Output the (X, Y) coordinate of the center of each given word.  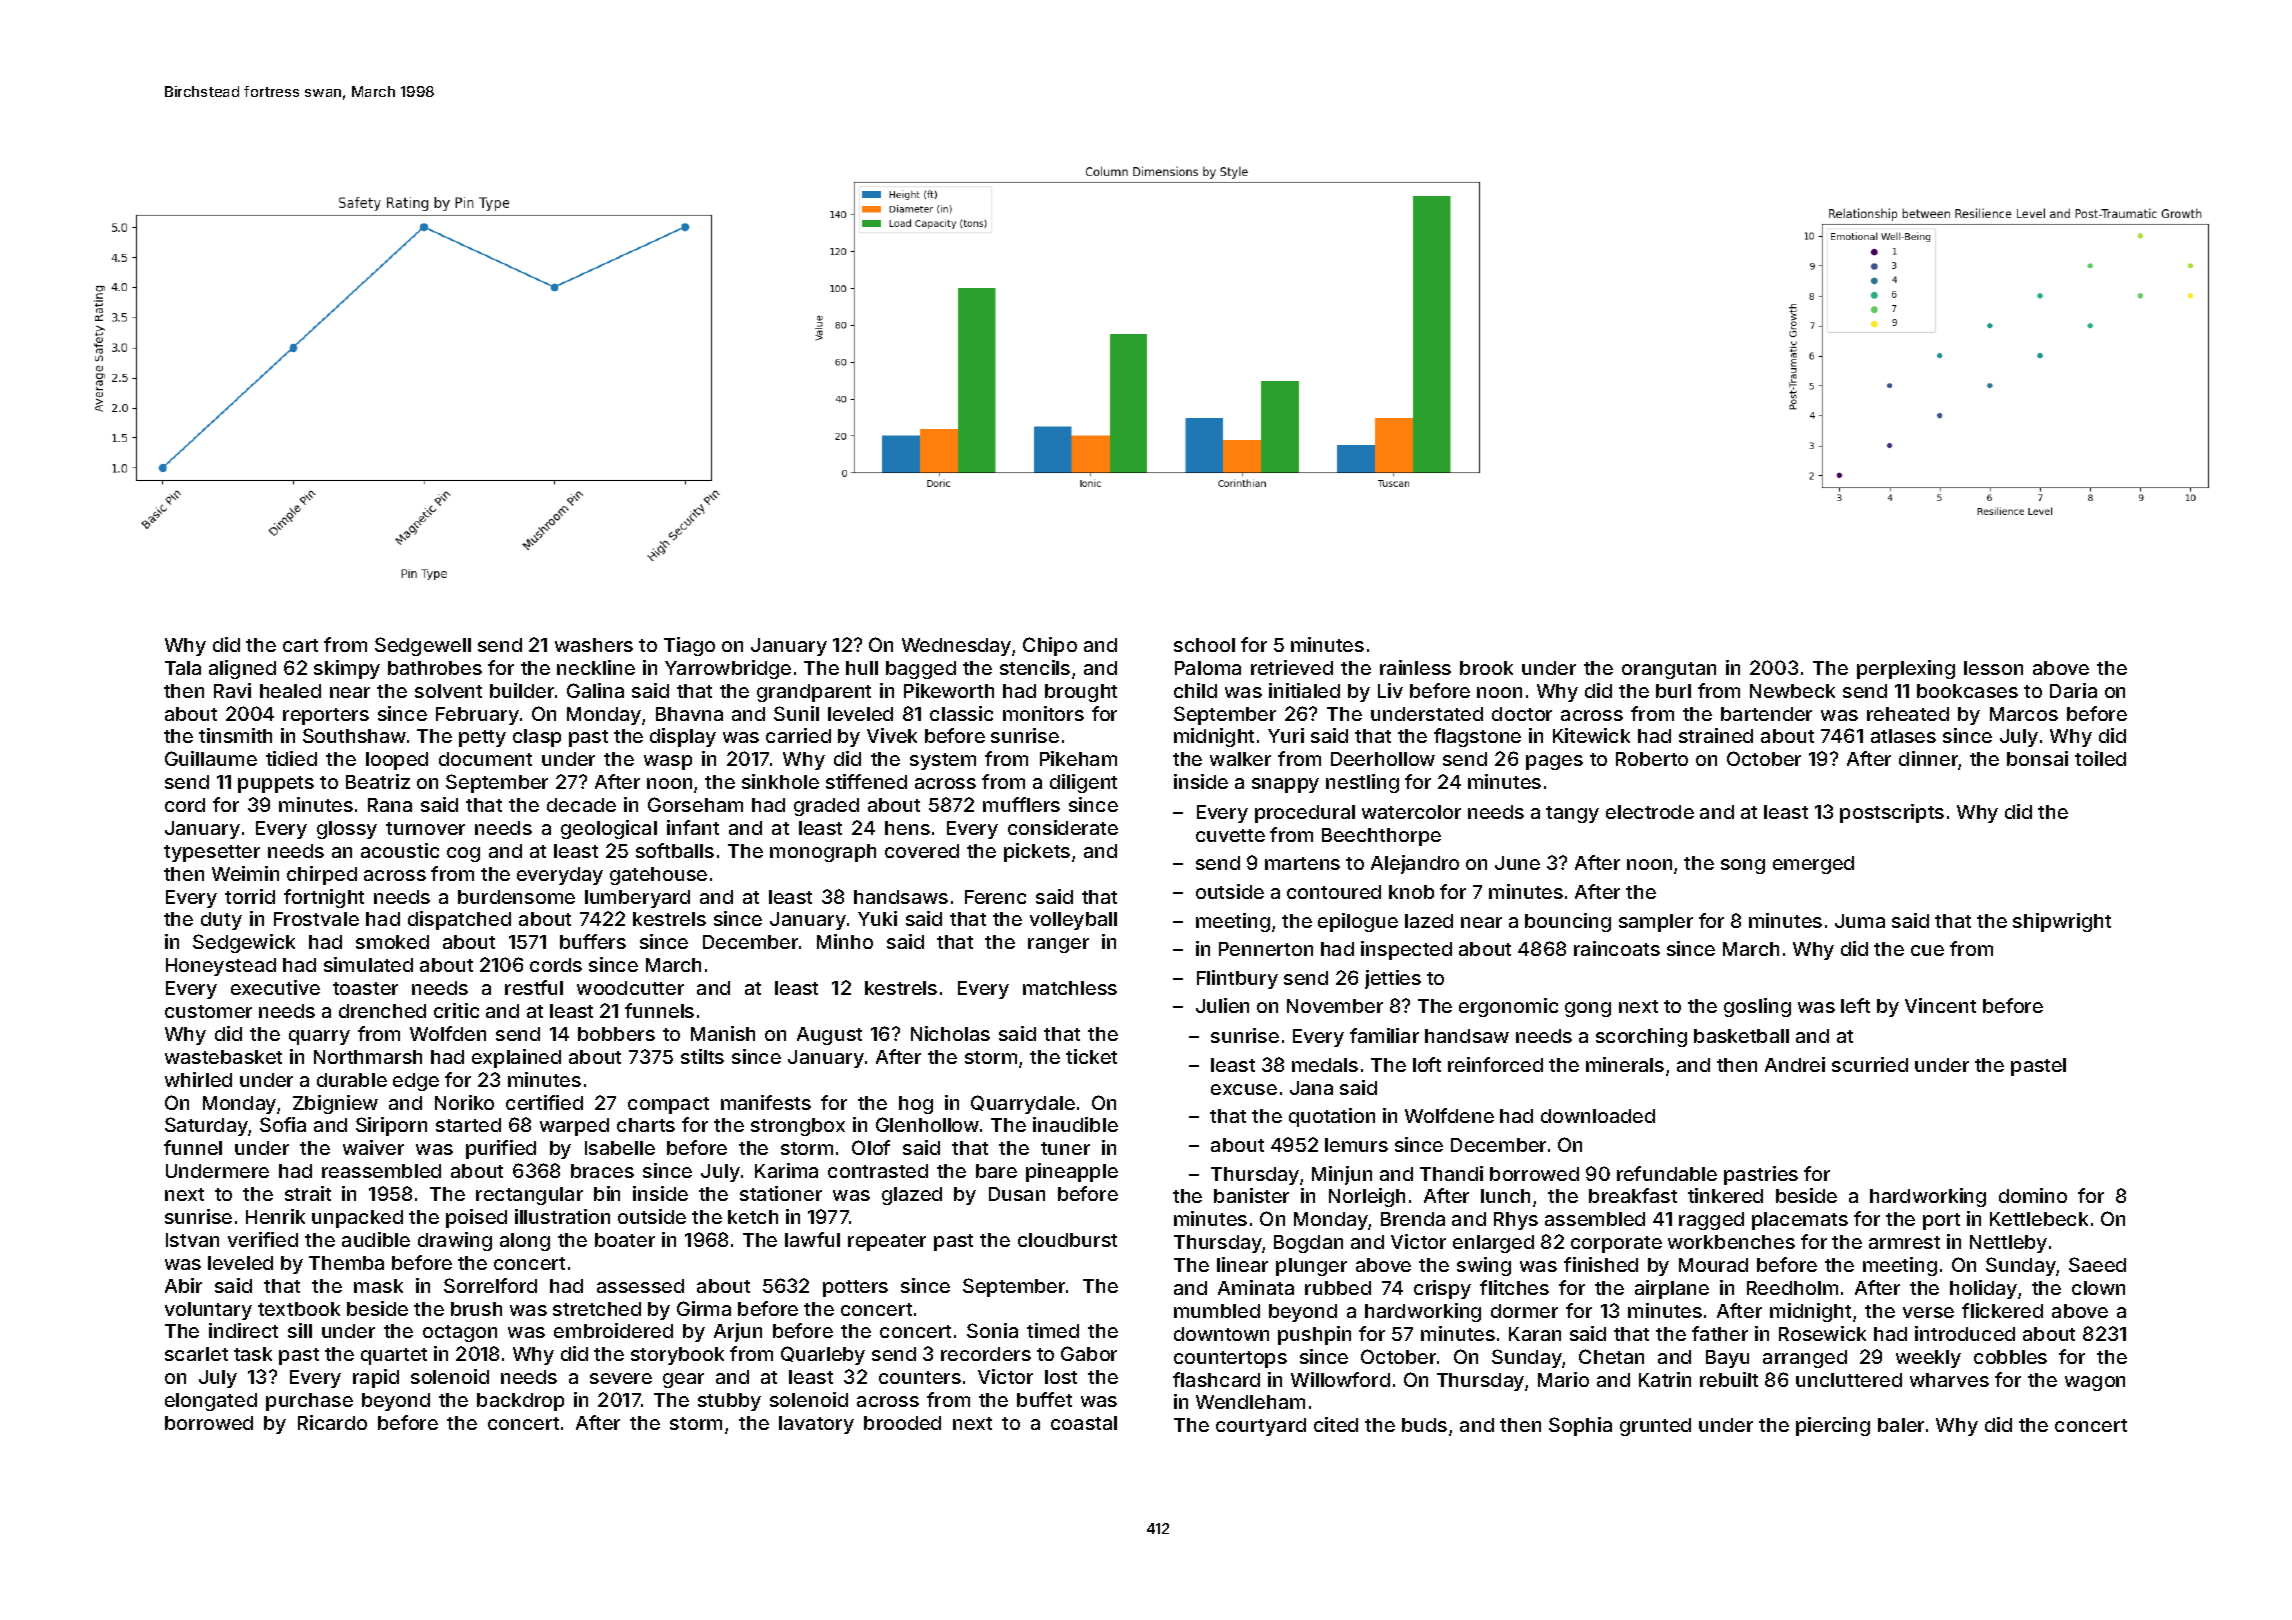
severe (621, 1378)
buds (1424, 1425)
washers (594, 645)
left (1855, 1005)
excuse (1244, 1089)
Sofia (283, 1124)
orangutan (1669, 670)
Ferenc (995, 897)
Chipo (1050, 646)
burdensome (516, 897)
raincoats (1617, 948)
